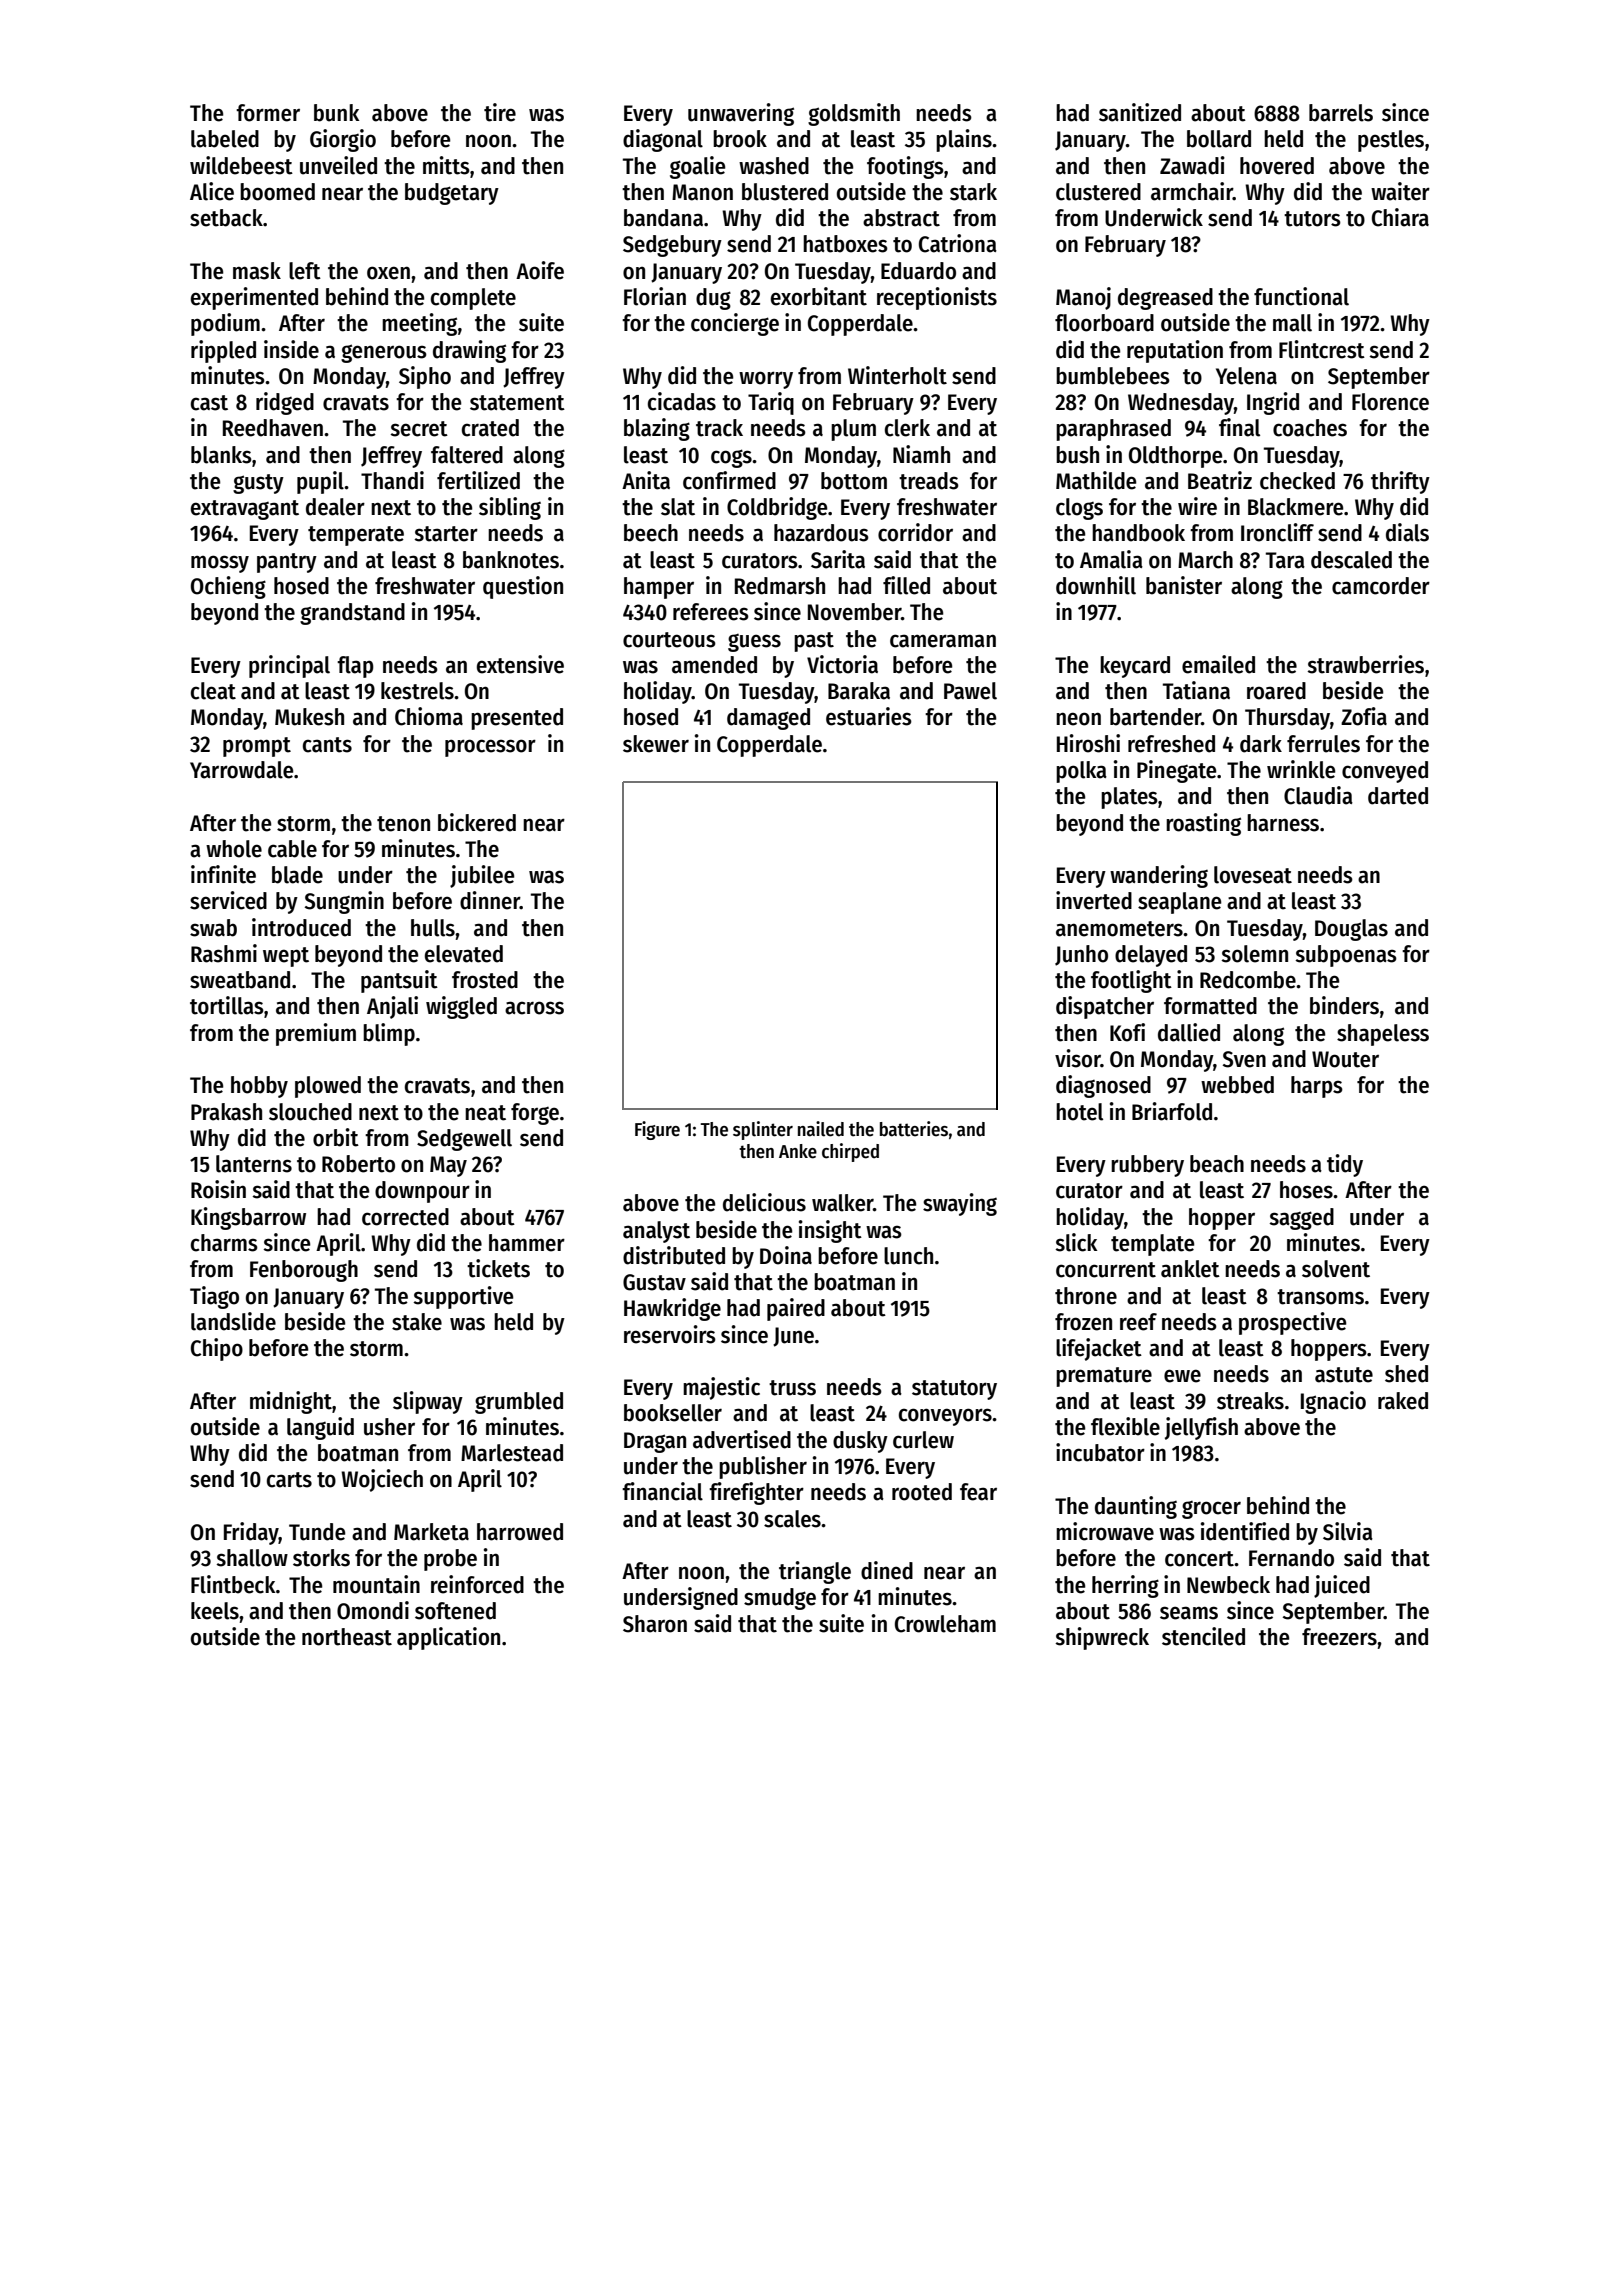  What do you see at coordinates (473, 299) in the image?
I see `complete` at bounding box center [473, 299].
